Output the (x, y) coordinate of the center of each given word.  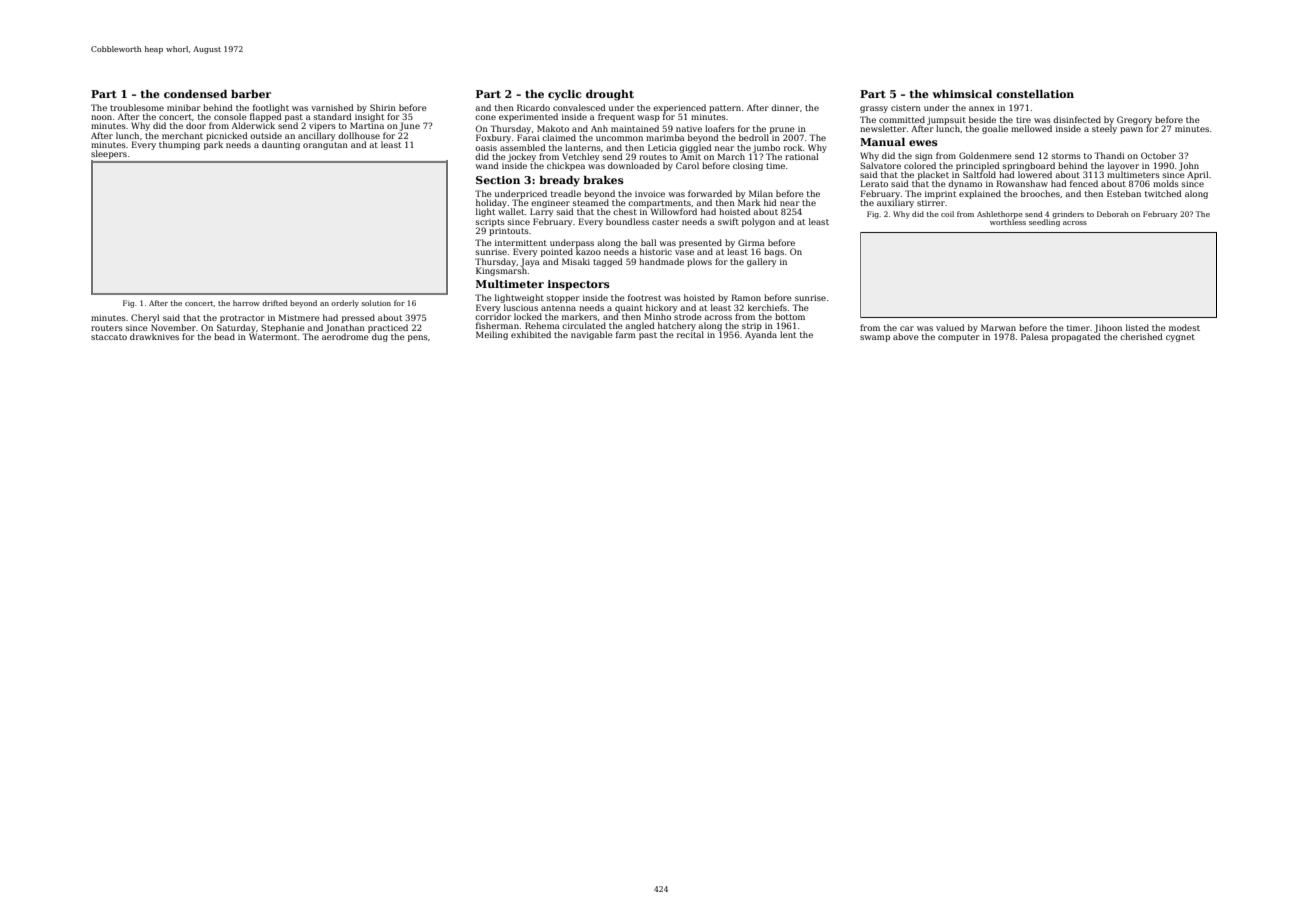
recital (690, 334)
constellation (1035, 94)
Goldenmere (985, 155)
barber (251, 94)
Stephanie (283, 328)
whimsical (962, 94)
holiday (491, 203)
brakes (603, 180)
